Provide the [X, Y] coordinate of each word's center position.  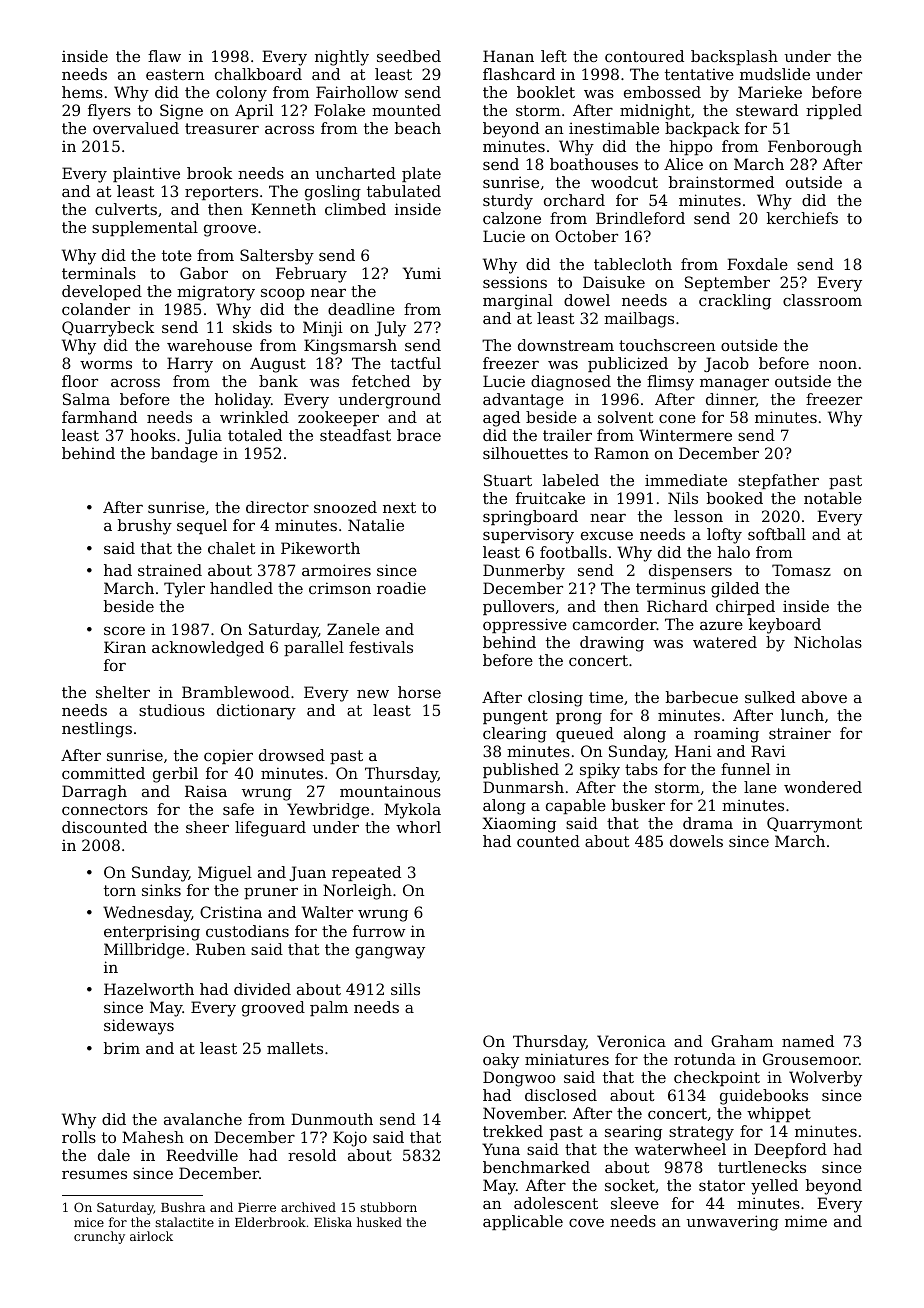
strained [170, 570]
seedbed [409, 56]
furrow [379, 931]
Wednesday [147, 914]
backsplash [734, 57]
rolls [79, 1137]
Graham [742, 1041]
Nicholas [828, 642]
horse [419, 692]
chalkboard [258, 74]
